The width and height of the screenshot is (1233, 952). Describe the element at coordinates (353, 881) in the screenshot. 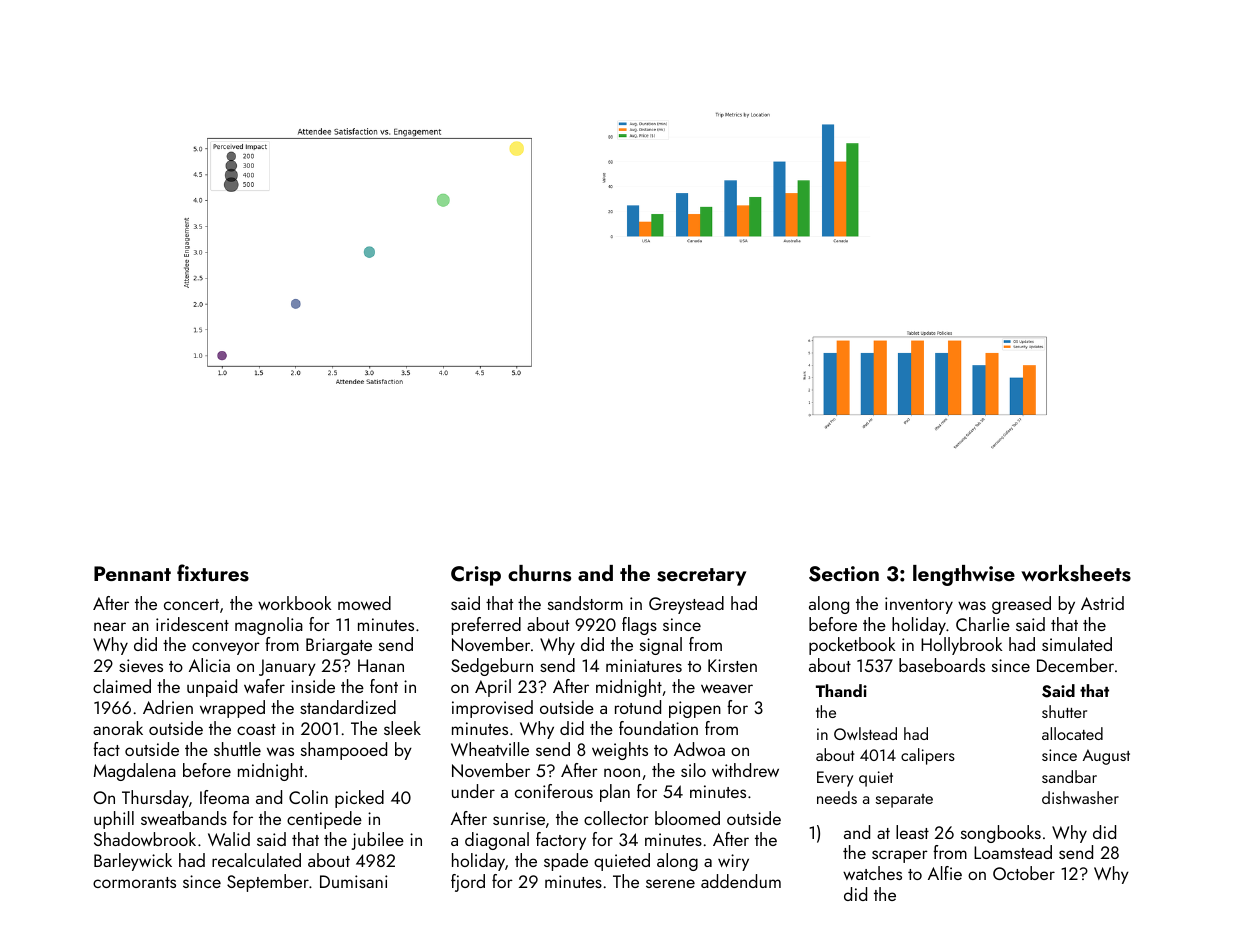

I see `Dumisani` at that location.
